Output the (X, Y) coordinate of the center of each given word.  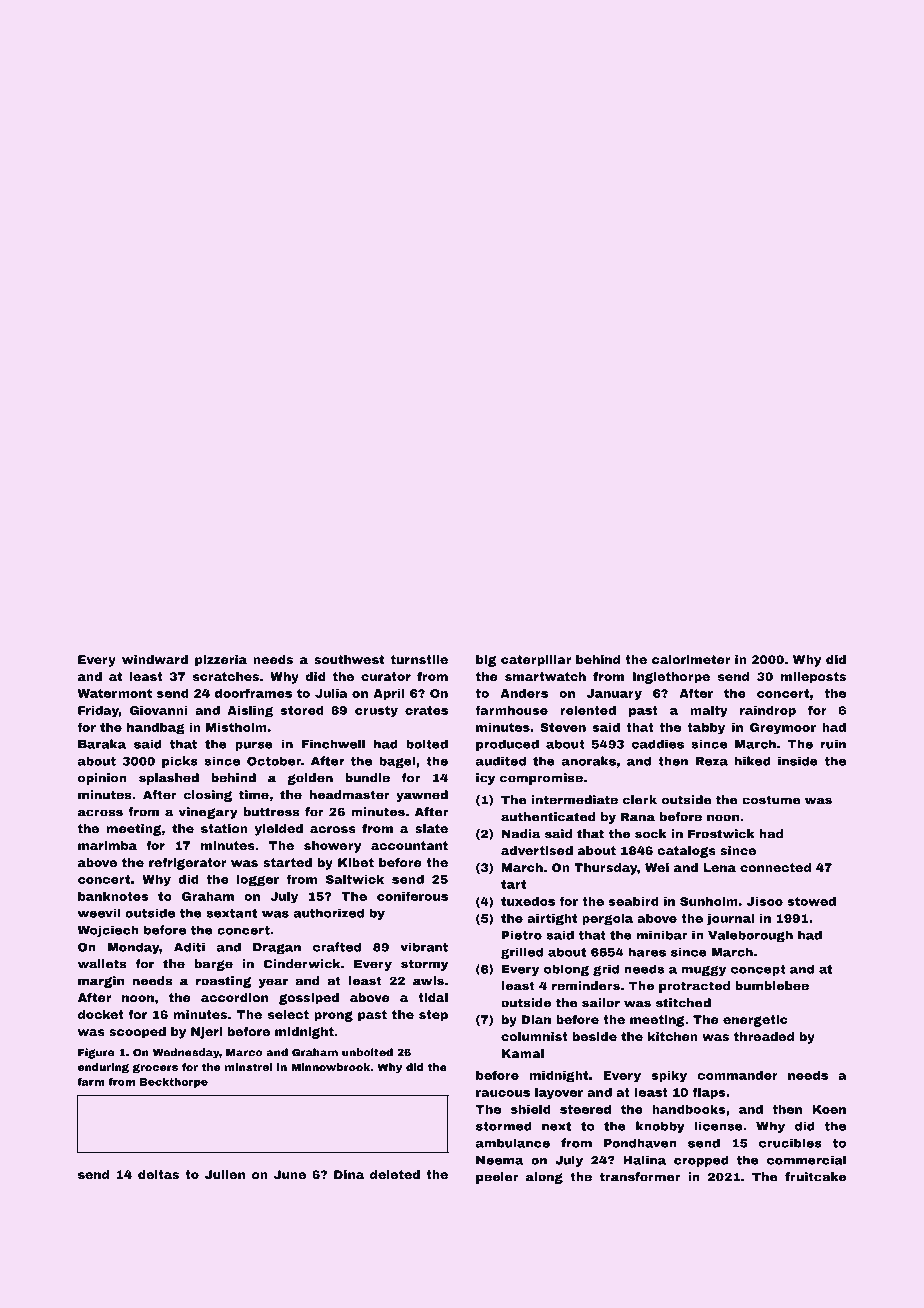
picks (180, 762)
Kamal (523, 1053)
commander (737, 1075)
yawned (422, 796)
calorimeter (691, 659)
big (486, 661)
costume (771, 800)
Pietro (522, 935)
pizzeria (221, 661)
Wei (657, 867)
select (288, 1014)
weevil (98, 913)
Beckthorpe (174, 1083)
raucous (503, 1093)
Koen (829, 1109)
